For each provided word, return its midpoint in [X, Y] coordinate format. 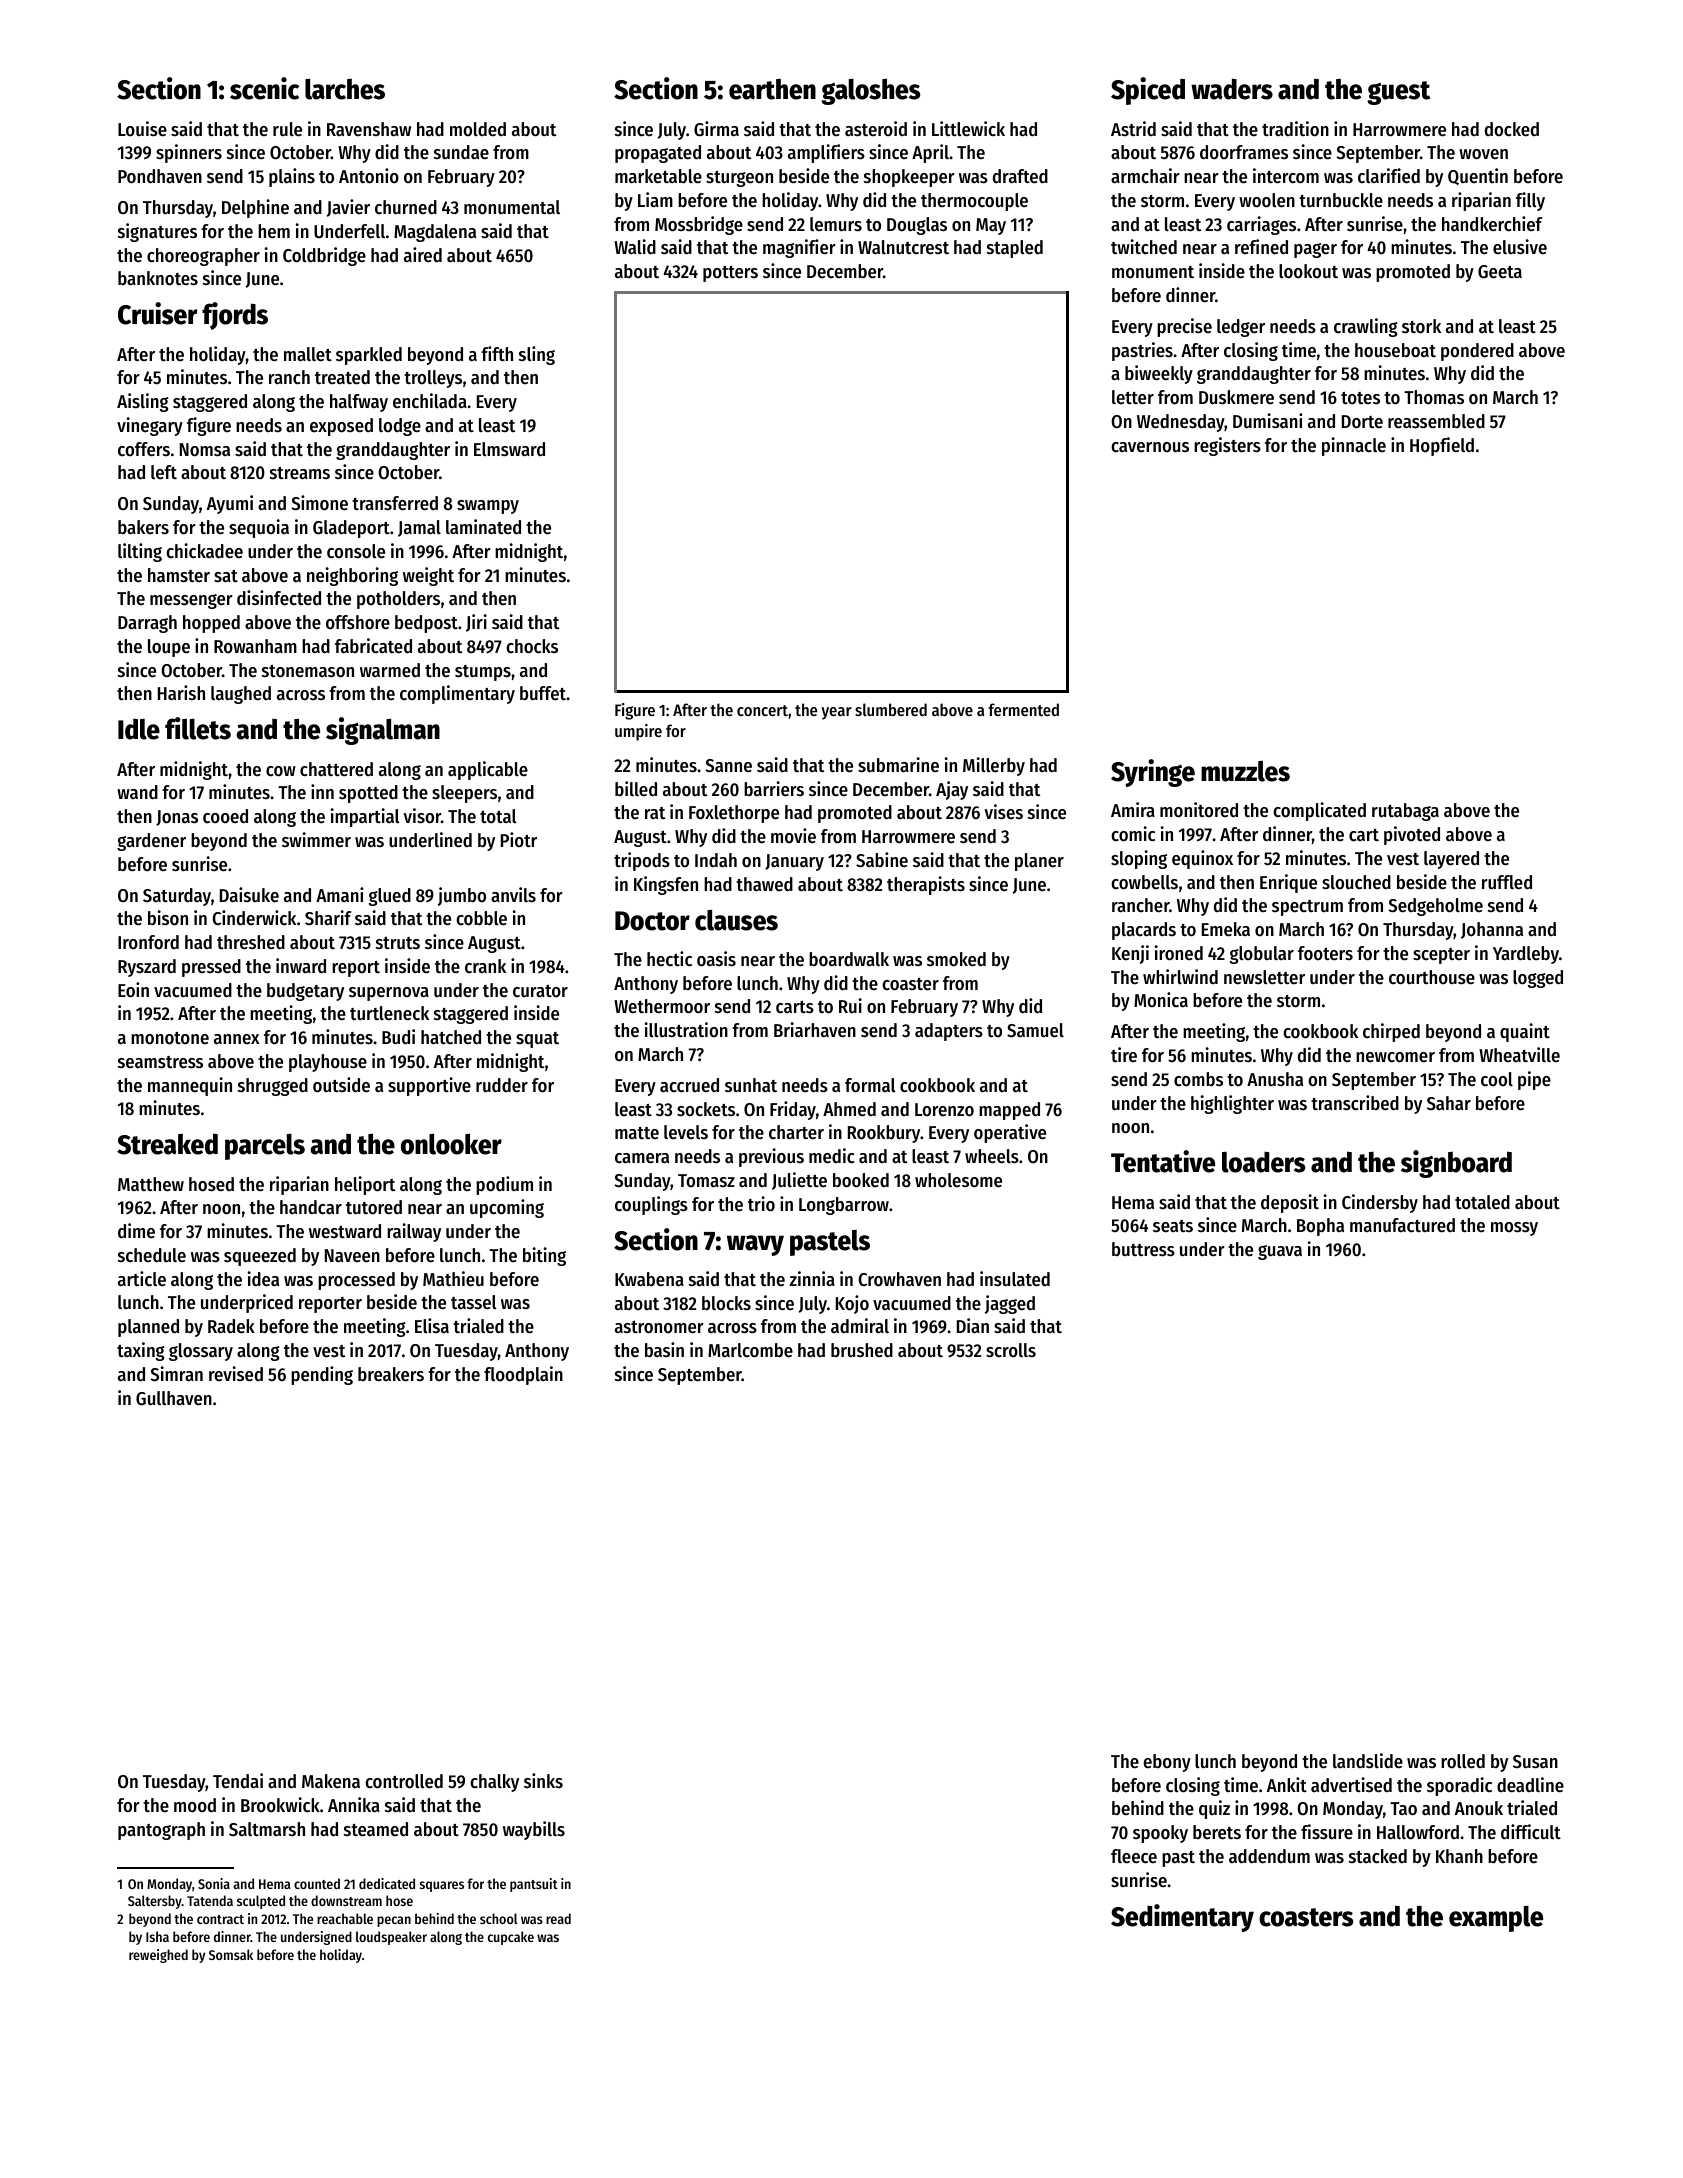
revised [236, 1374]
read [558, 1918]
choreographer [203, 257]
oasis [716, 959]
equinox [1202, 859]
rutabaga [1405, 812]
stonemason [308, 671]
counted [317, 1883]
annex [237, 1039]
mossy [1514, 1229]
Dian [973, 1325]
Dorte [1362, 422]
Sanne [728, 766]
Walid [635, 247]
